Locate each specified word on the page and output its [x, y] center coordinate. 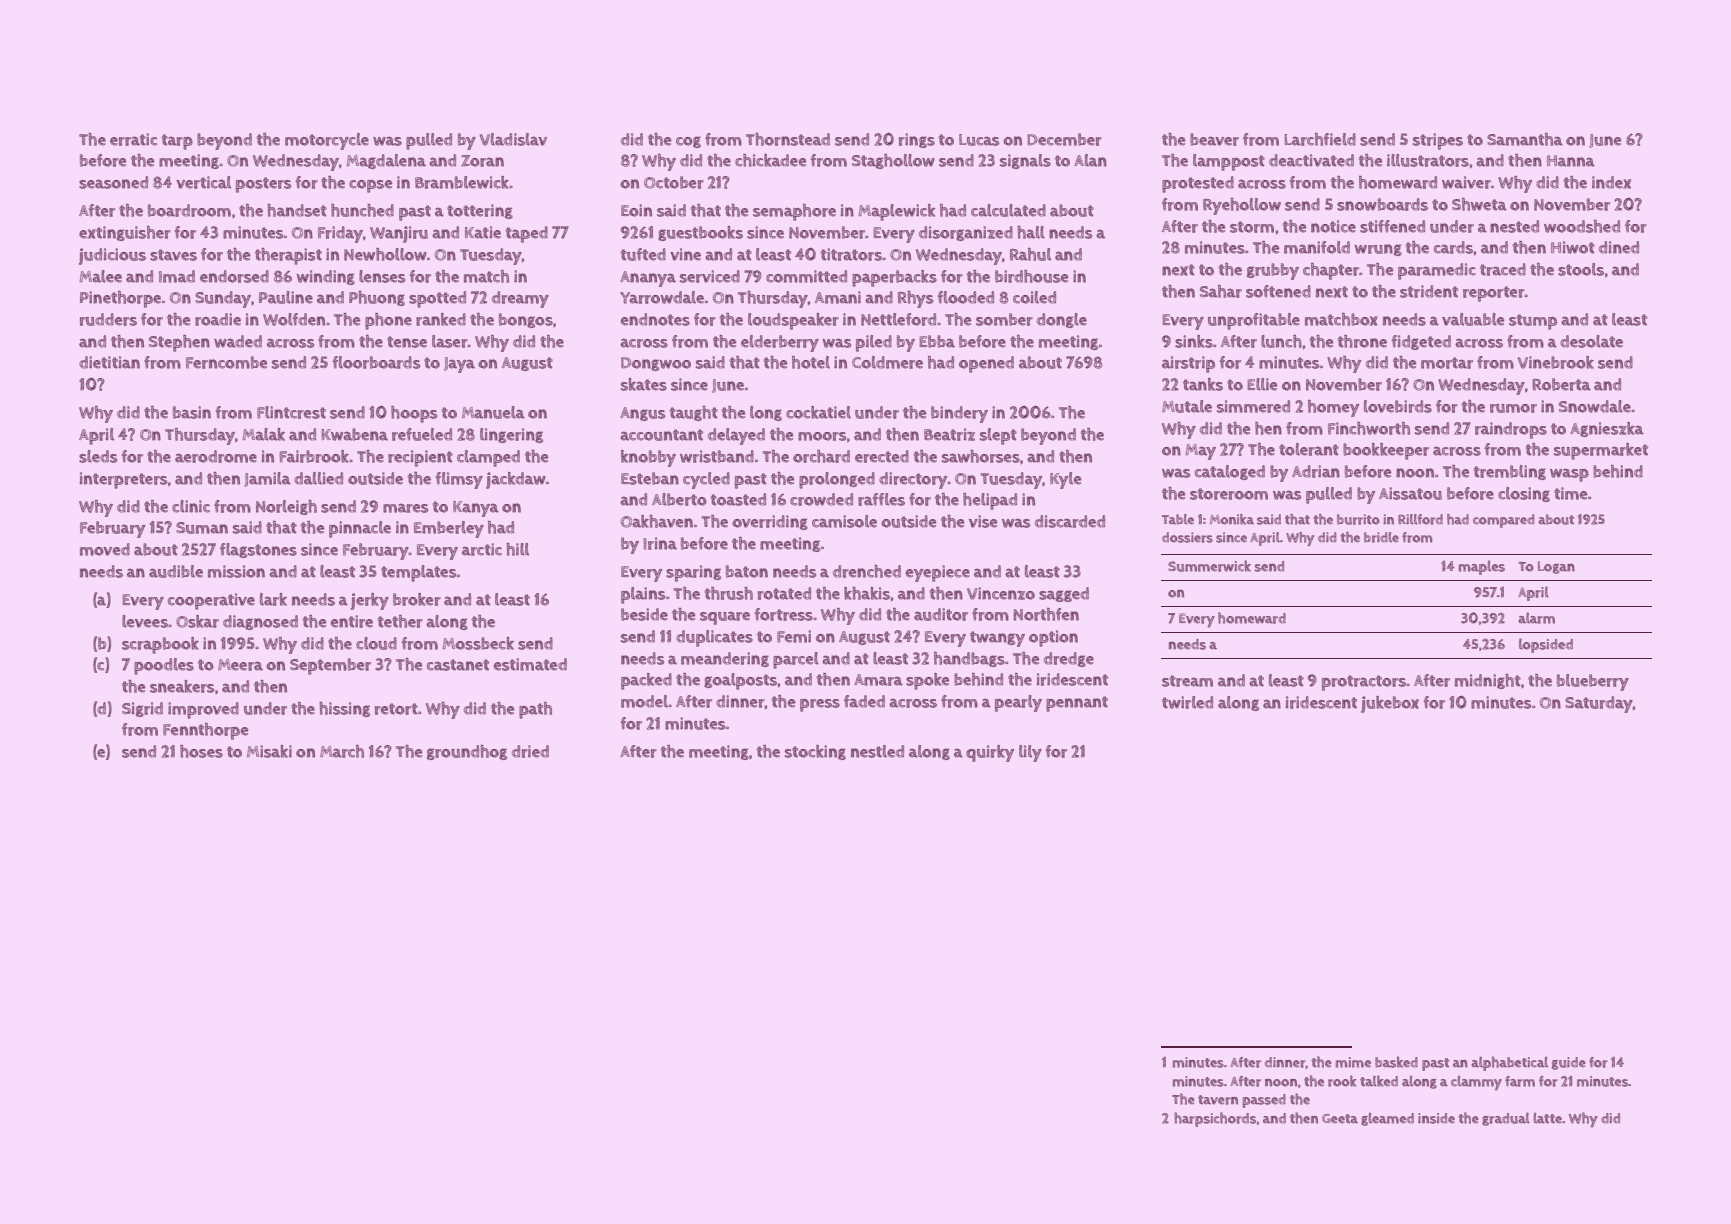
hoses [201, 751]
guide [1569, 1063]
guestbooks [700, 233]
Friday [340, 234]
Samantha [1525, 139]
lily [1030, 753]
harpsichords [1215, 1119]
